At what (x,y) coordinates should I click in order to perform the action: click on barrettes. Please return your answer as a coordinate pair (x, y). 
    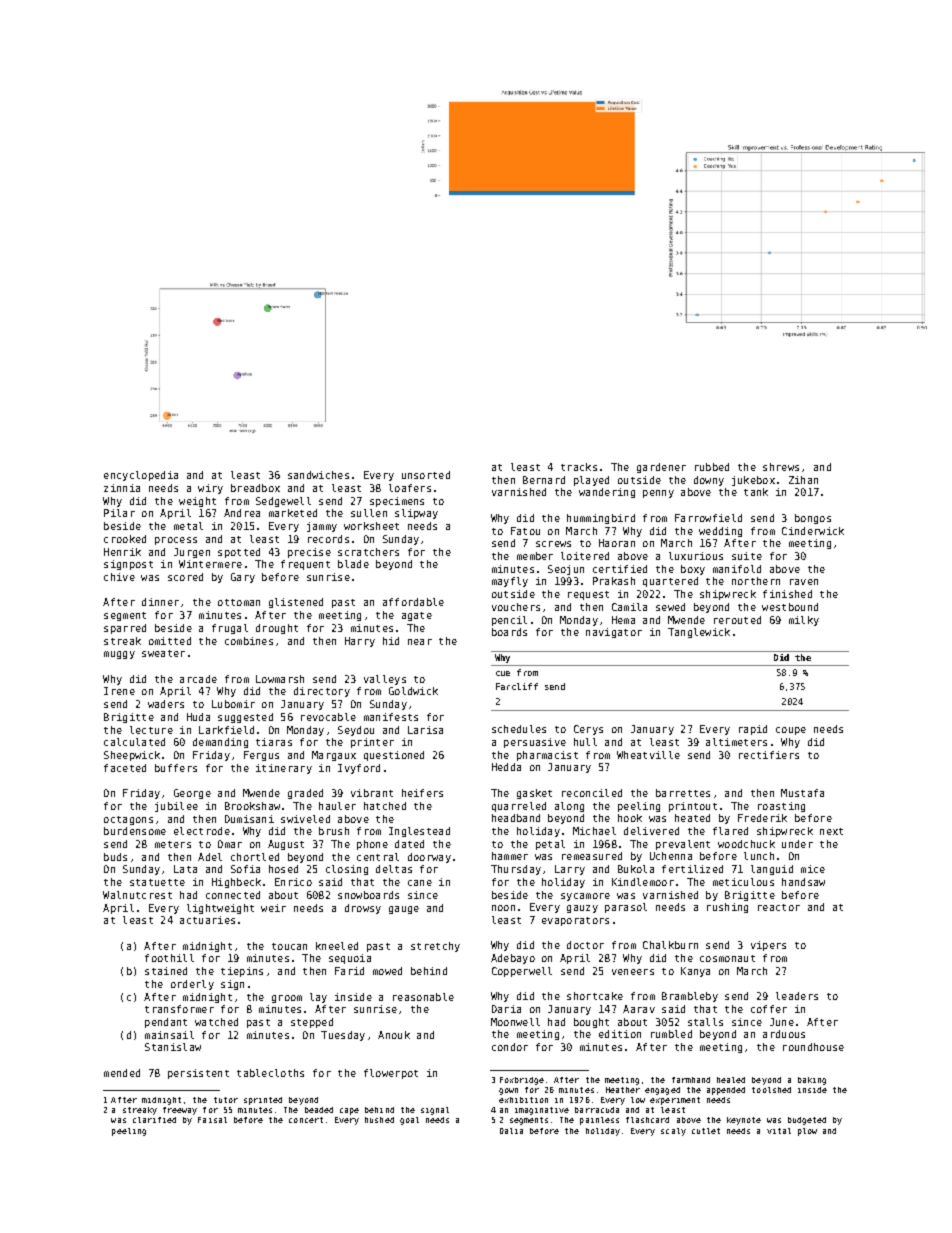
    Looking at the image, I should click on (683, 793).
